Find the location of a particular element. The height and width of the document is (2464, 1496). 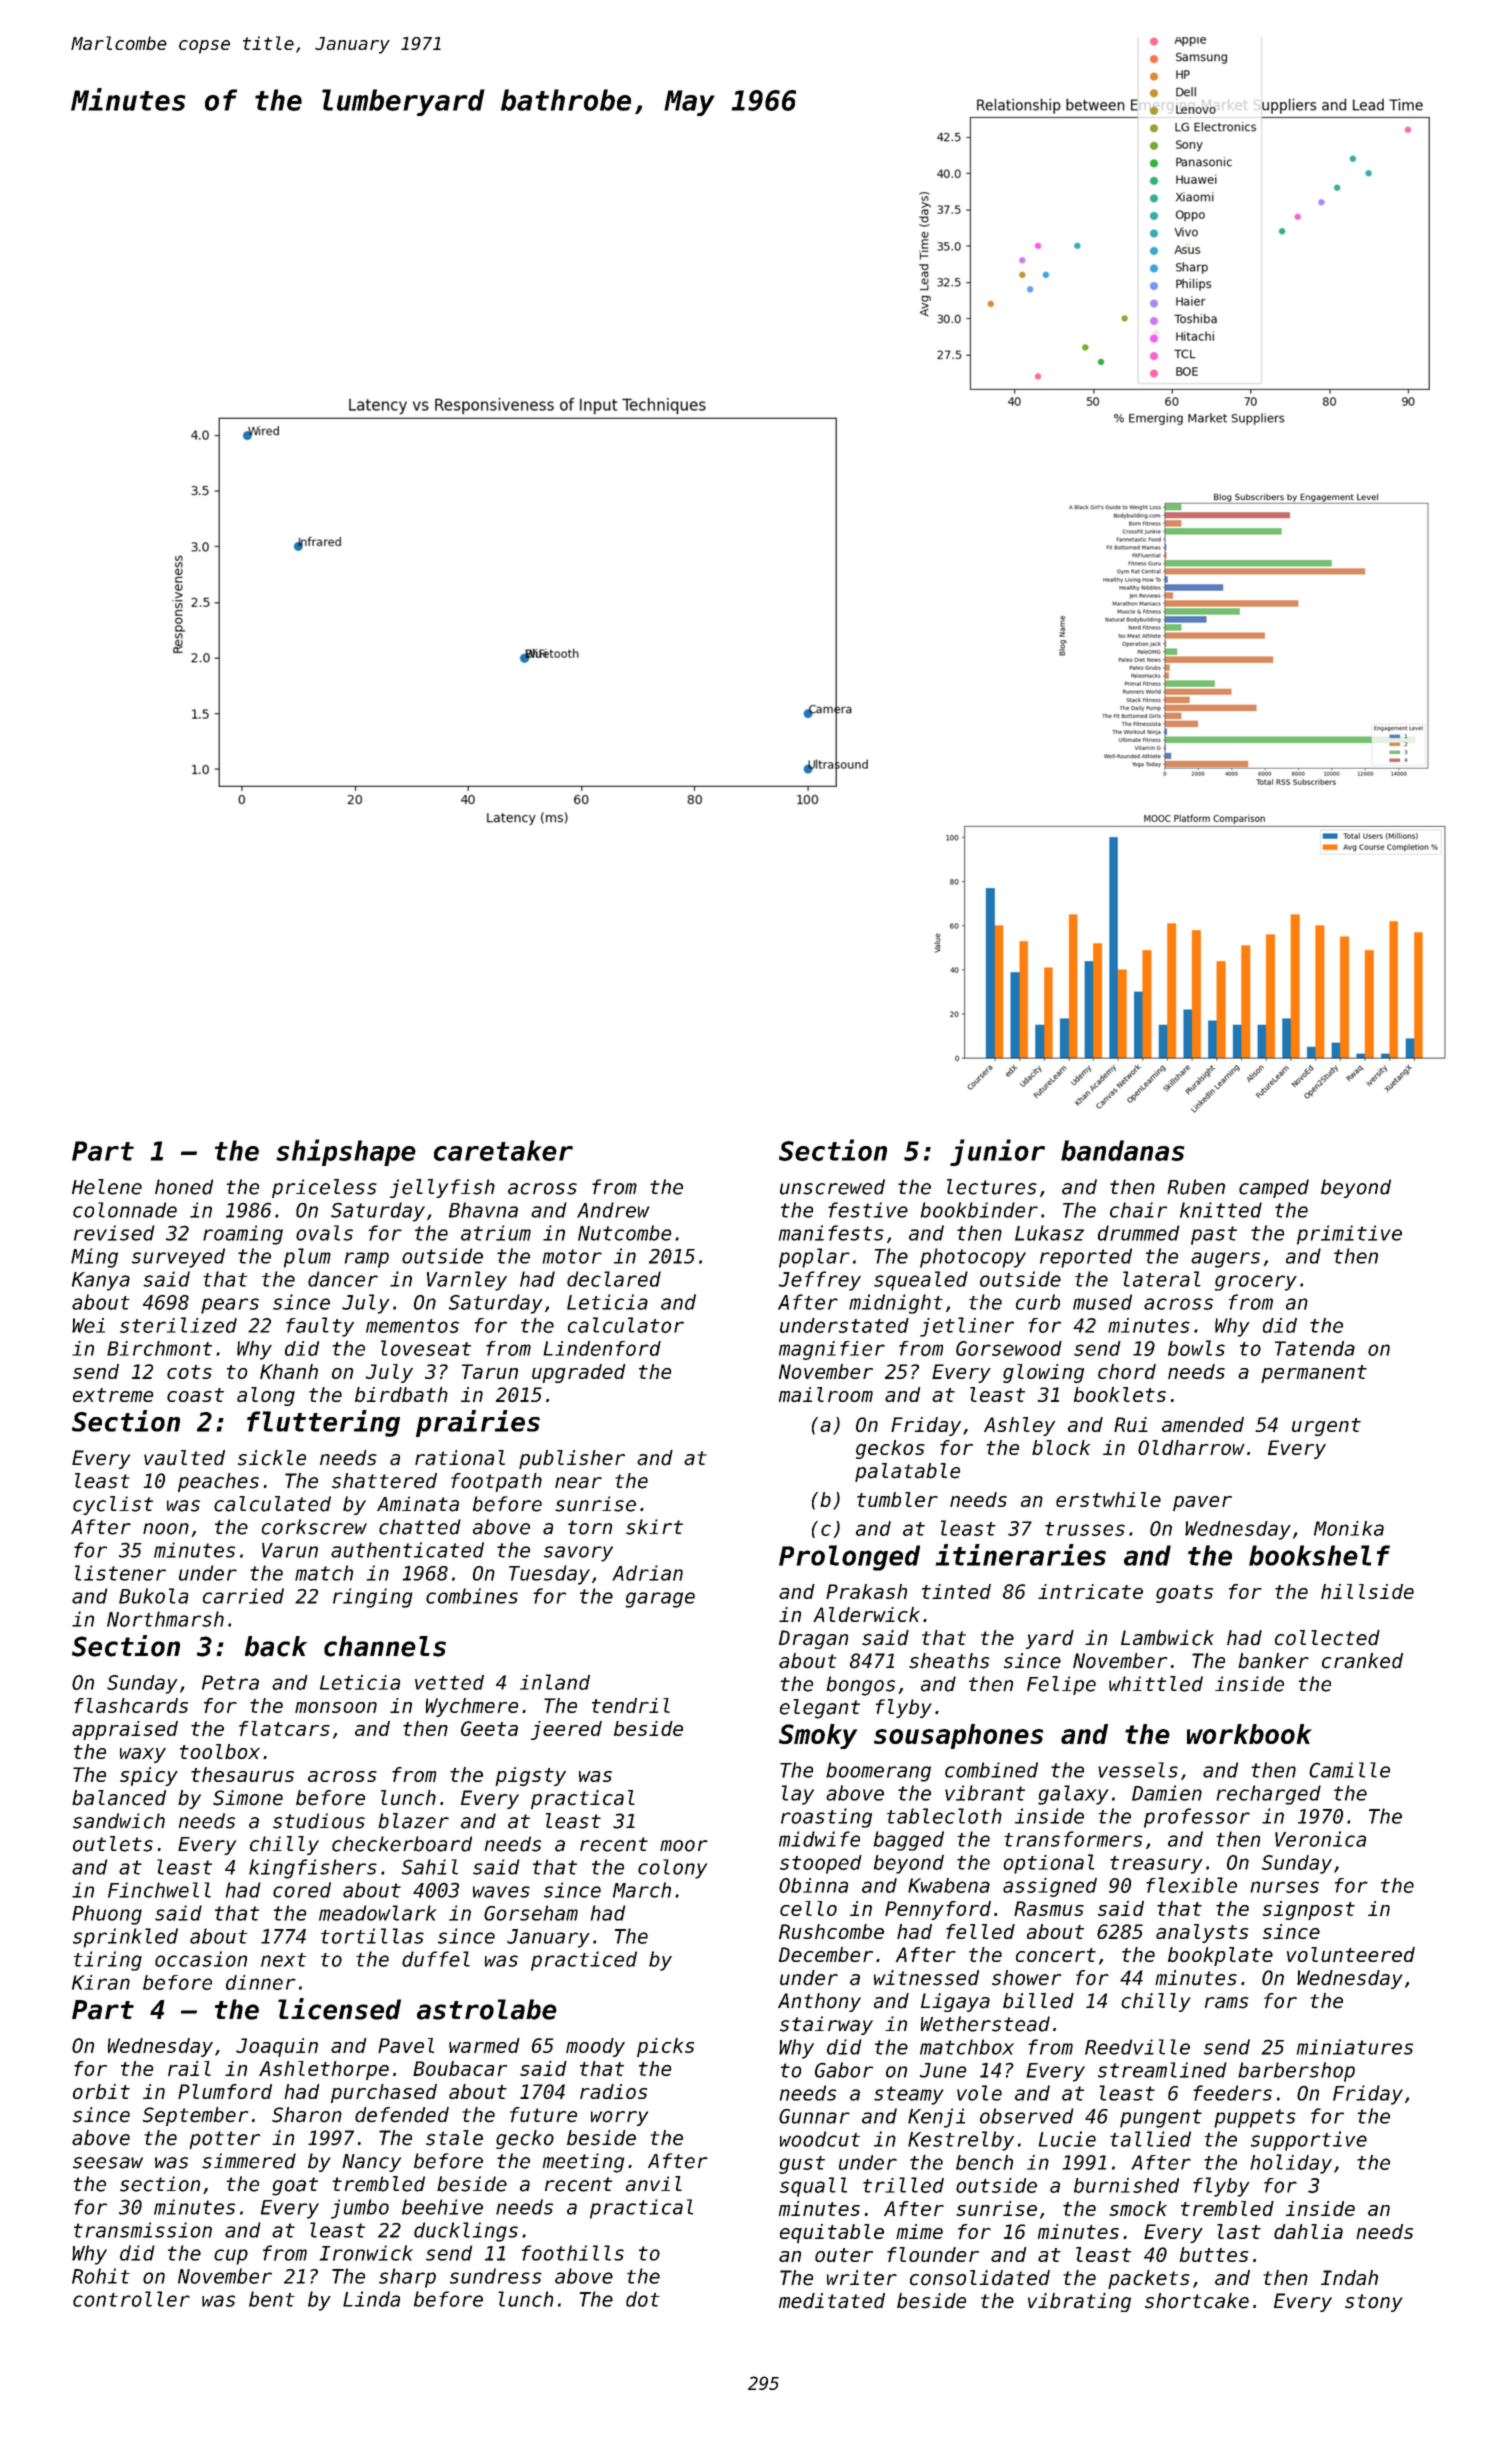

dot is located at coordinates (643, 2299).
